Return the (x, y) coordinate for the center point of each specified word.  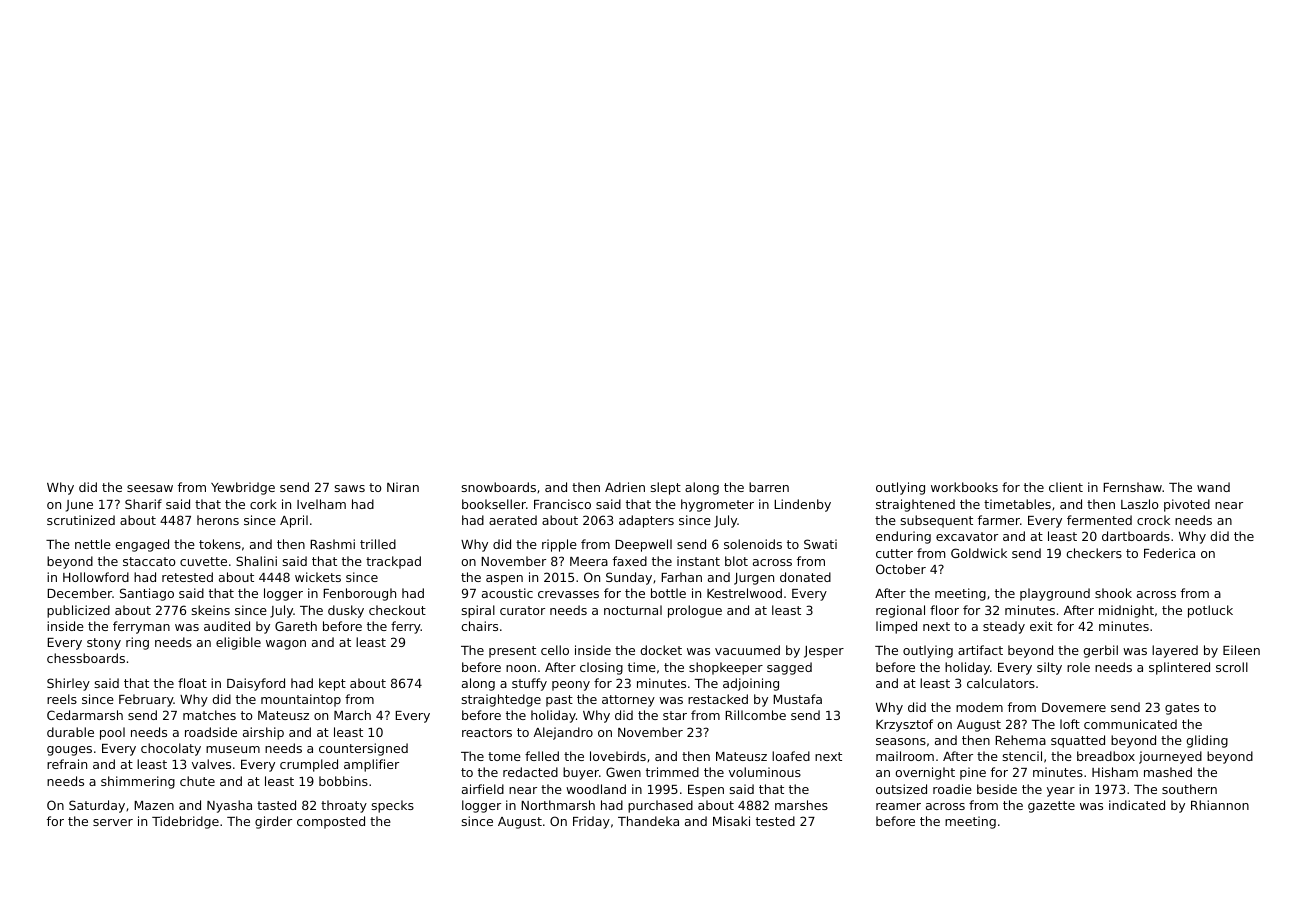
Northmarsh (558, 805)
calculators (1001, 683)
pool (112, 733)
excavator (967, 536)
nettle (93, 544)
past (559, 701)
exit (1041, 626)
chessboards (86, 658)
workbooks (964, 487)
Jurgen (754, 579)
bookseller (494, 504)
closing (601, 668)
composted (331, 822)
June (79, 506)
